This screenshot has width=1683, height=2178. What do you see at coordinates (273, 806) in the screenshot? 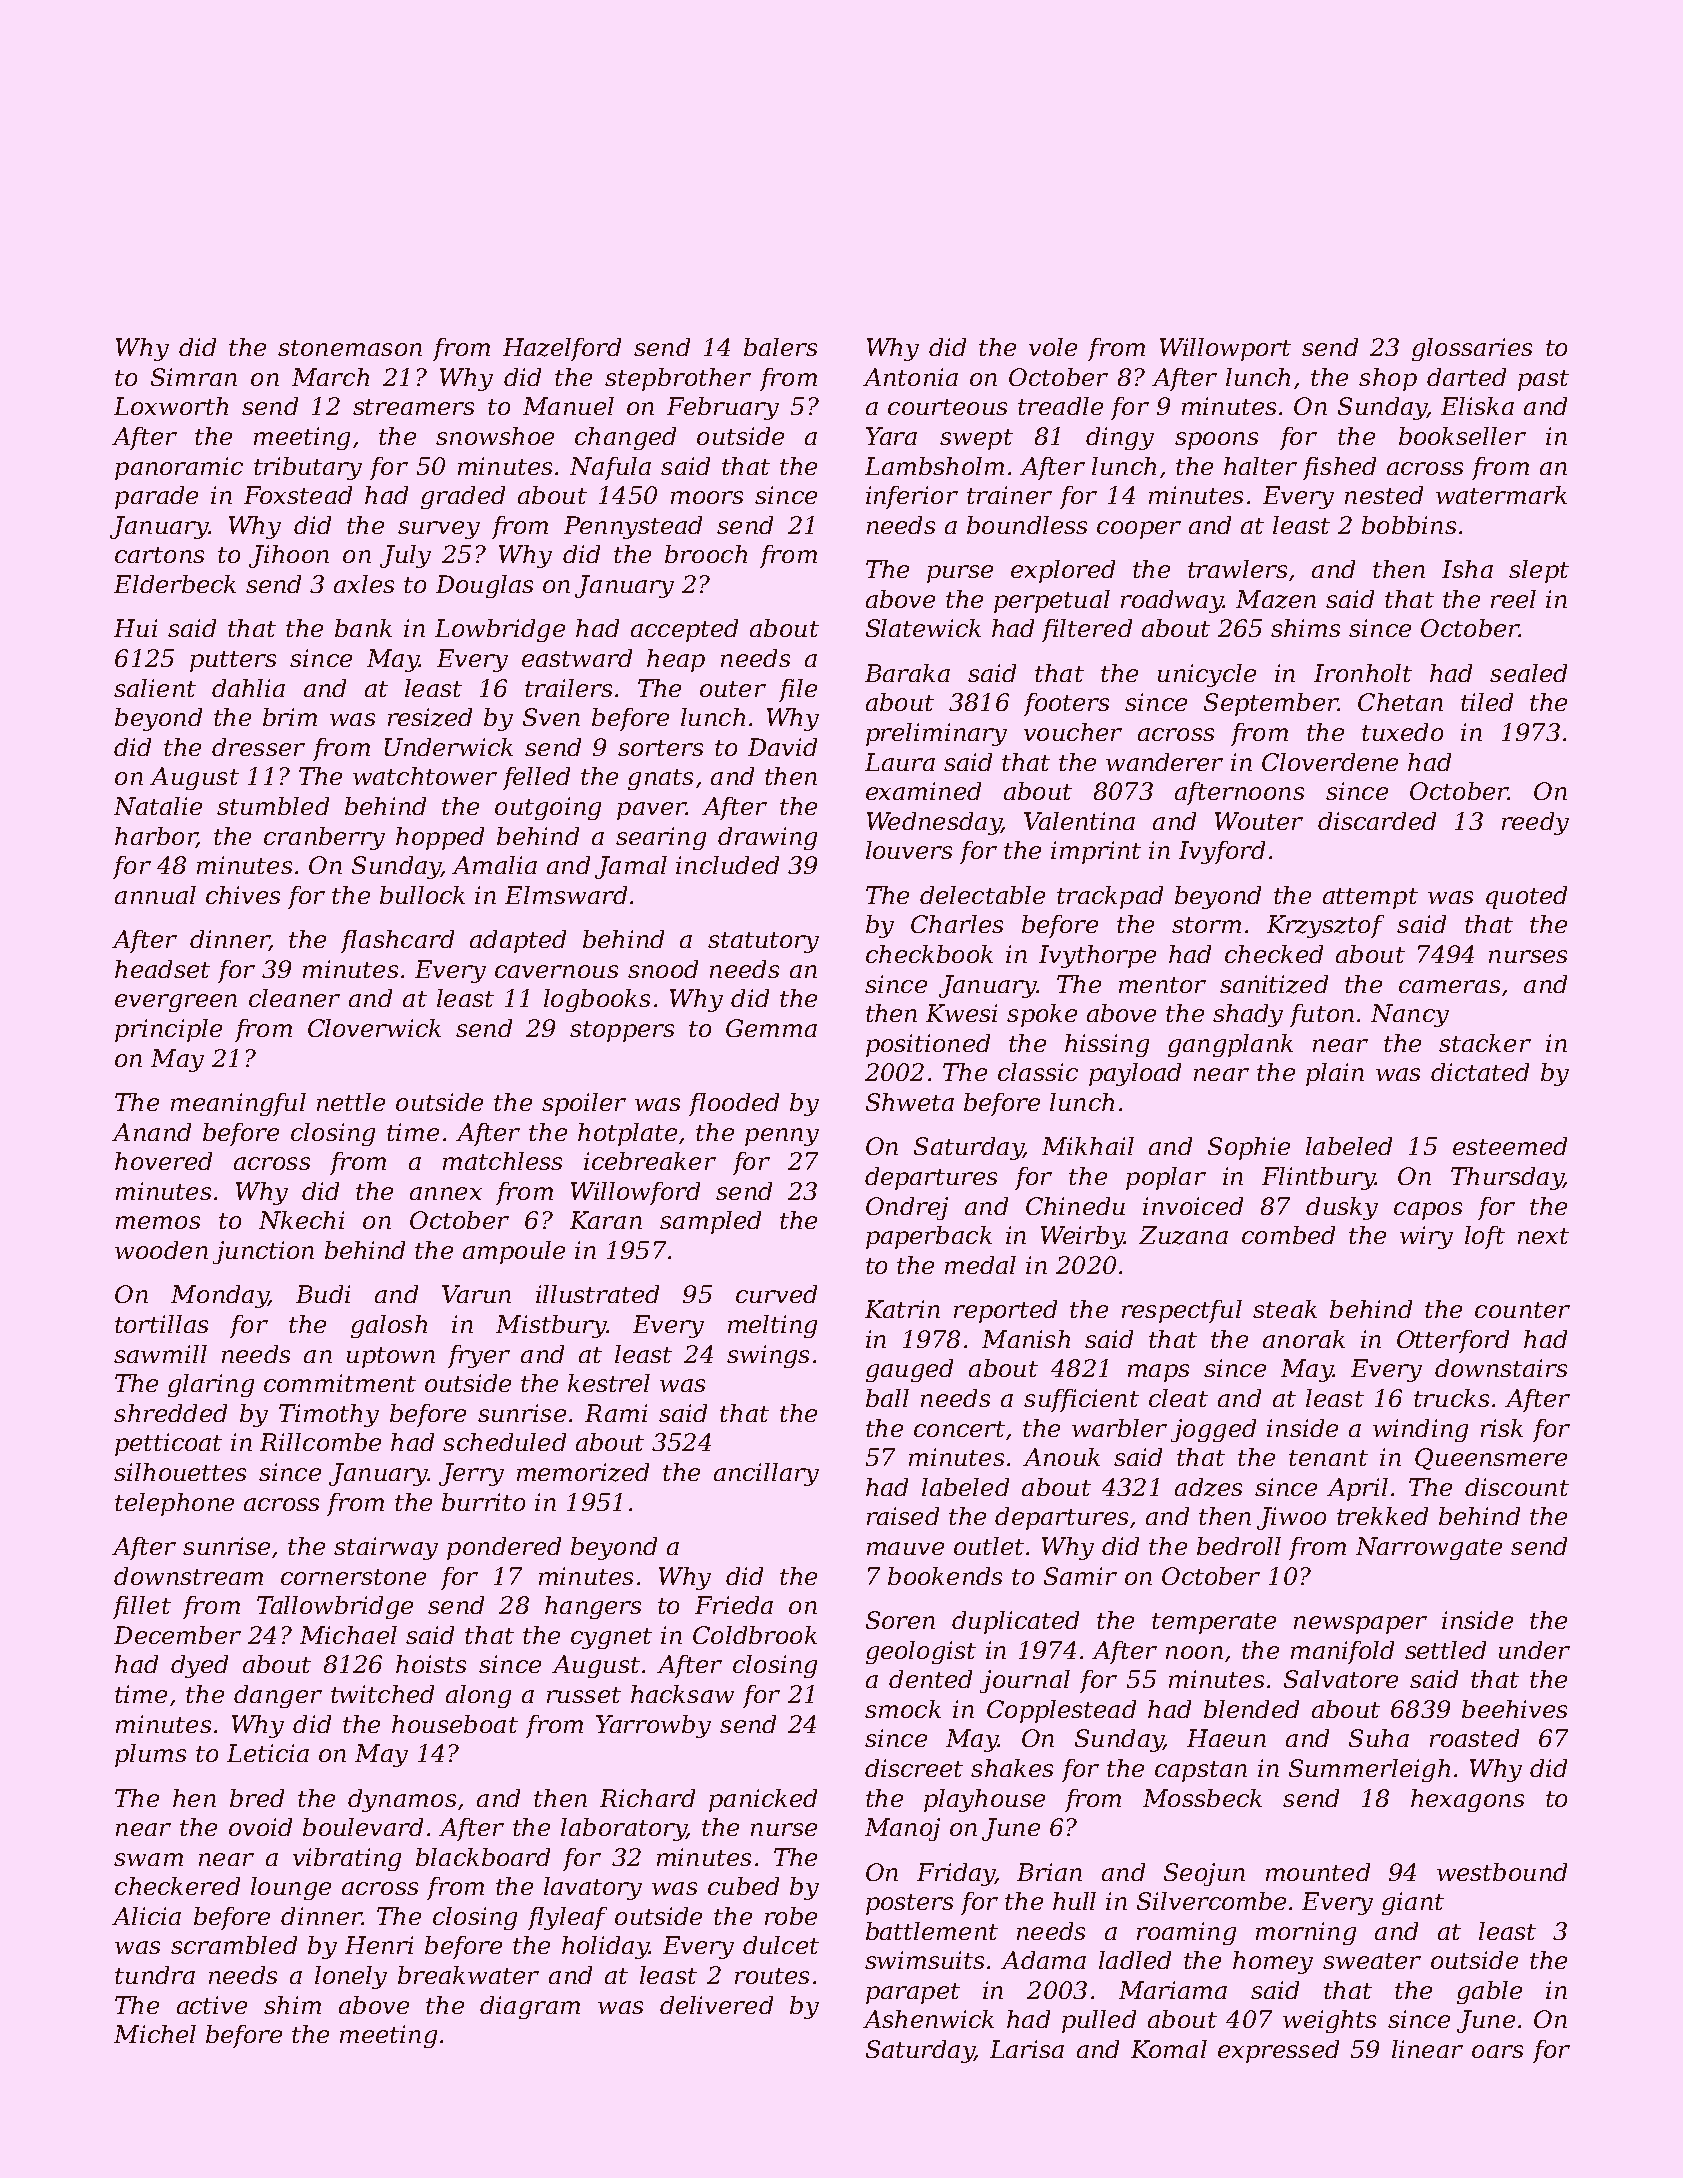
I see `stumbled` at bounding box center [273, 806].
